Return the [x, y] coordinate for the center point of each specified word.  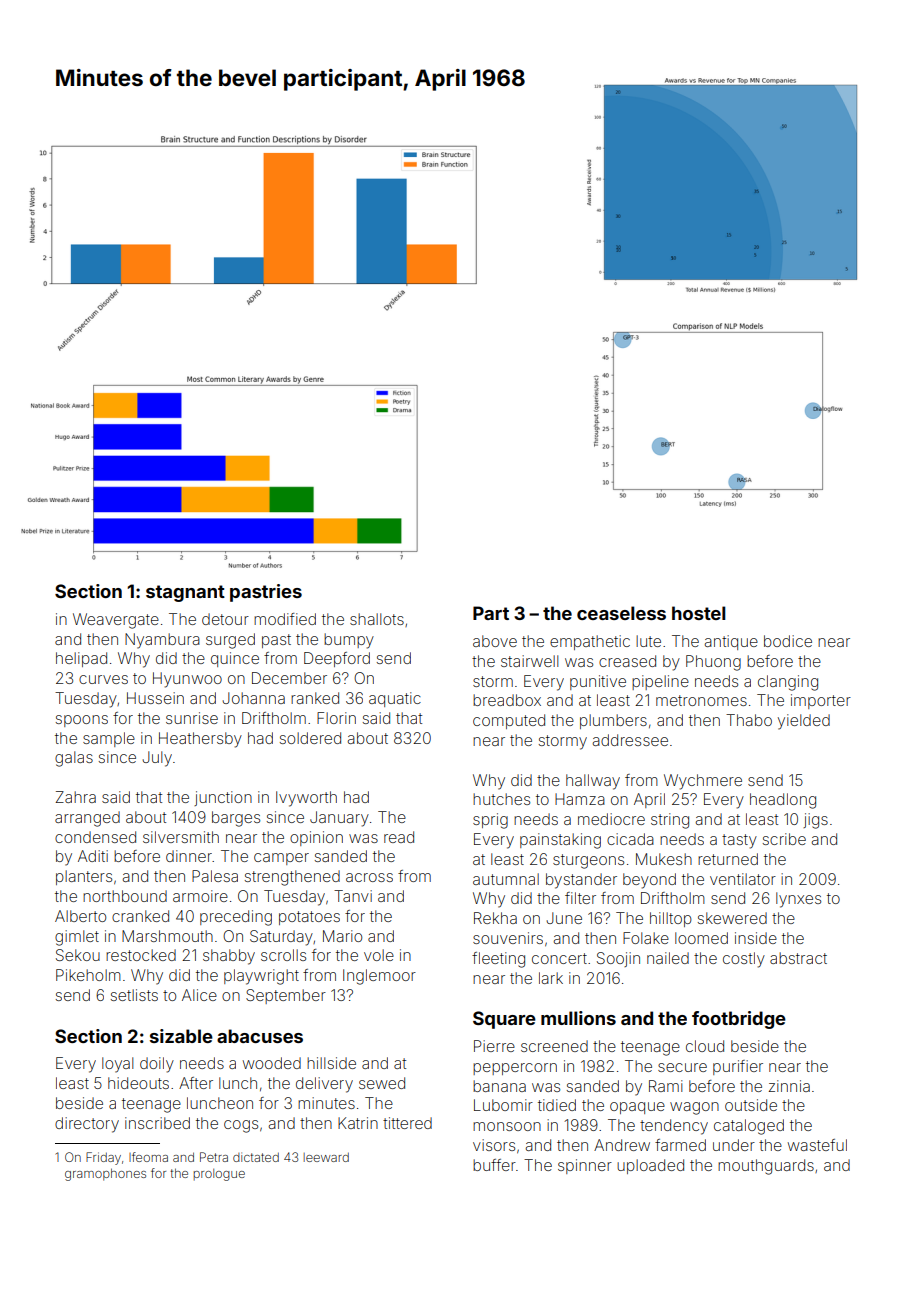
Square [504, 1020]
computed [509, 721]
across [369, 877]
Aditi [93, 856]
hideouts [138, 1083]
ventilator [743, 879]
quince [235, 659]
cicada [630, 839]
